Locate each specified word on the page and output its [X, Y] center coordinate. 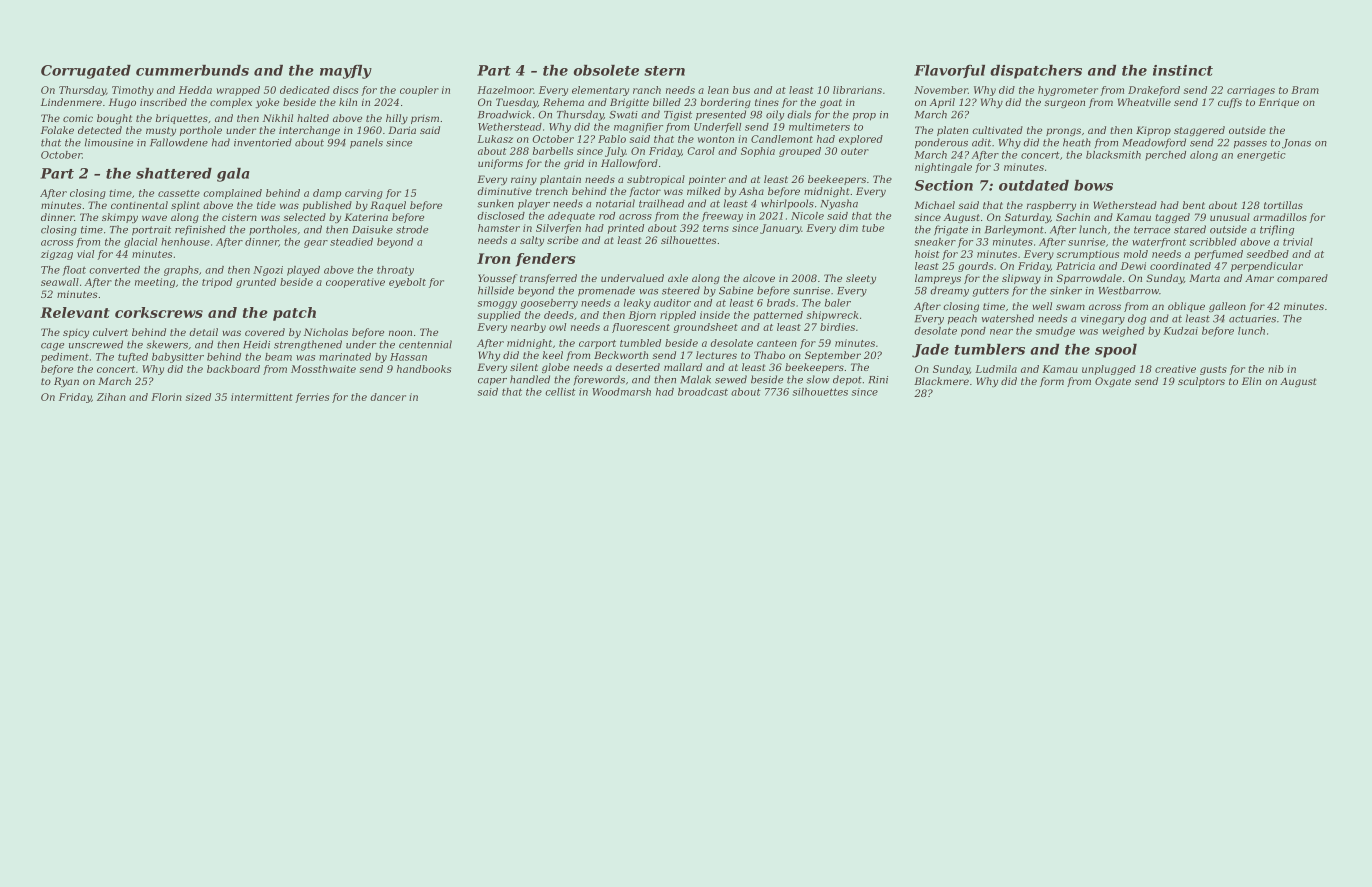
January [780, 229]
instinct [1183, 70]
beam [278, 357]
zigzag [57, 255]
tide [266, 205]
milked [704, 191]
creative [1175, 369]
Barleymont [1014, 230]
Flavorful [949, 71]
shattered [174, 173]
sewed [731, 379]
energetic [1261, 156]
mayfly [346, 72]
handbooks [424, 369]
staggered [1199, 131]
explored [861, 140]
